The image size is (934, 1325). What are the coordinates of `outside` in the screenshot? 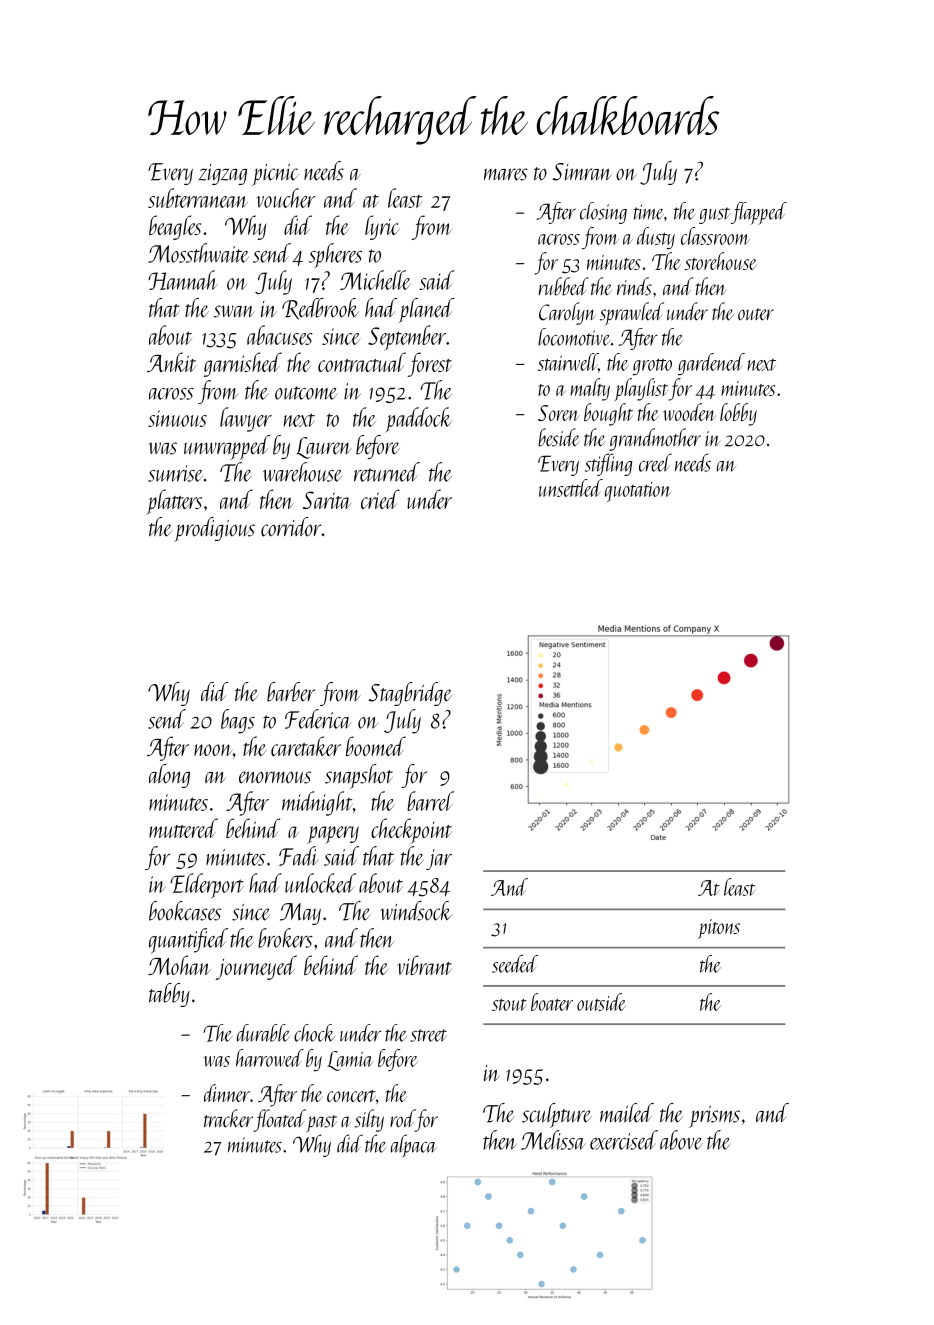 It's located at (601, 1002).
